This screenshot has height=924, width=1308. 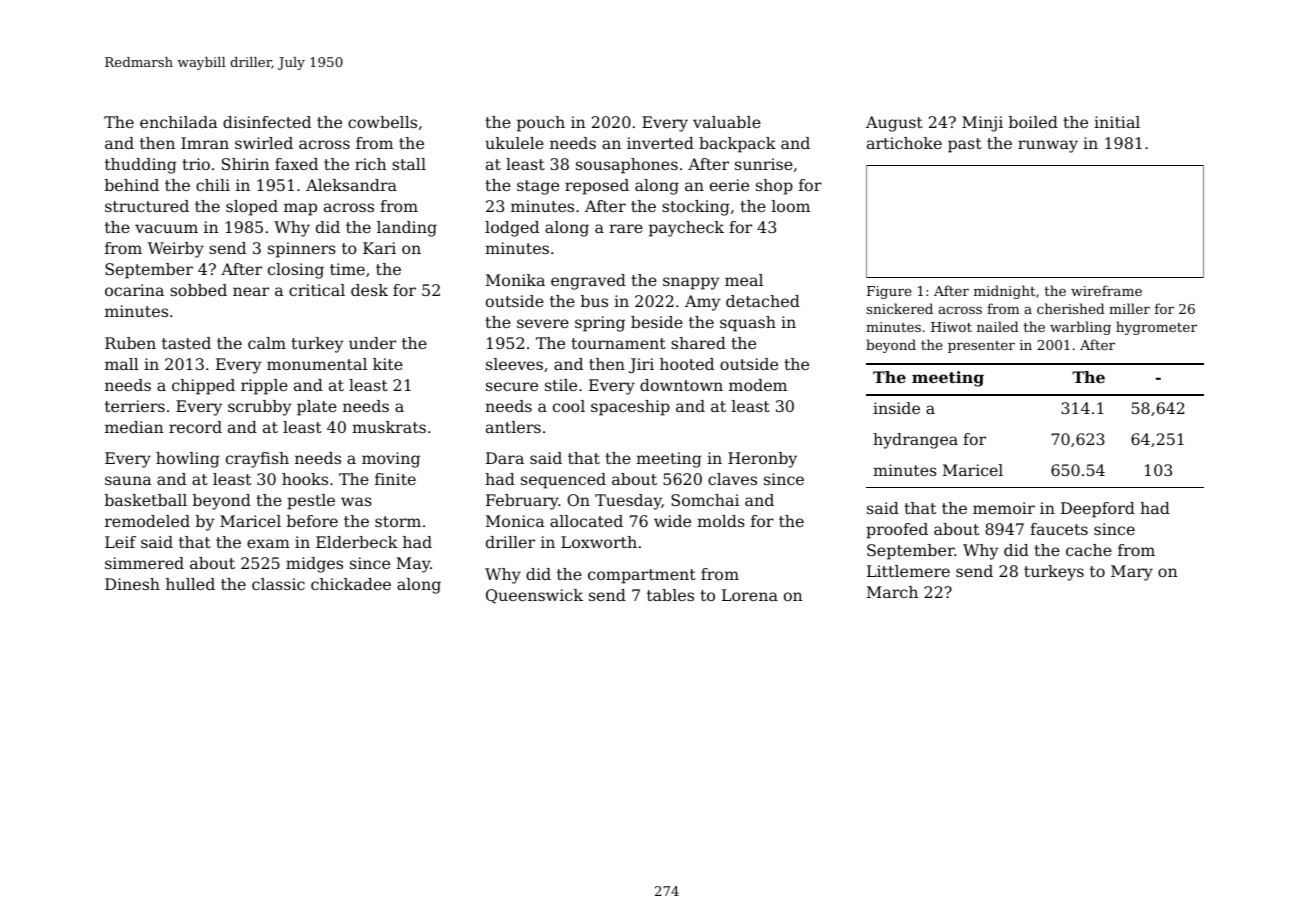 What do you see at coordinates (195, 427) in the screenshot?
I see `record` at bounding box center [195, 427].
